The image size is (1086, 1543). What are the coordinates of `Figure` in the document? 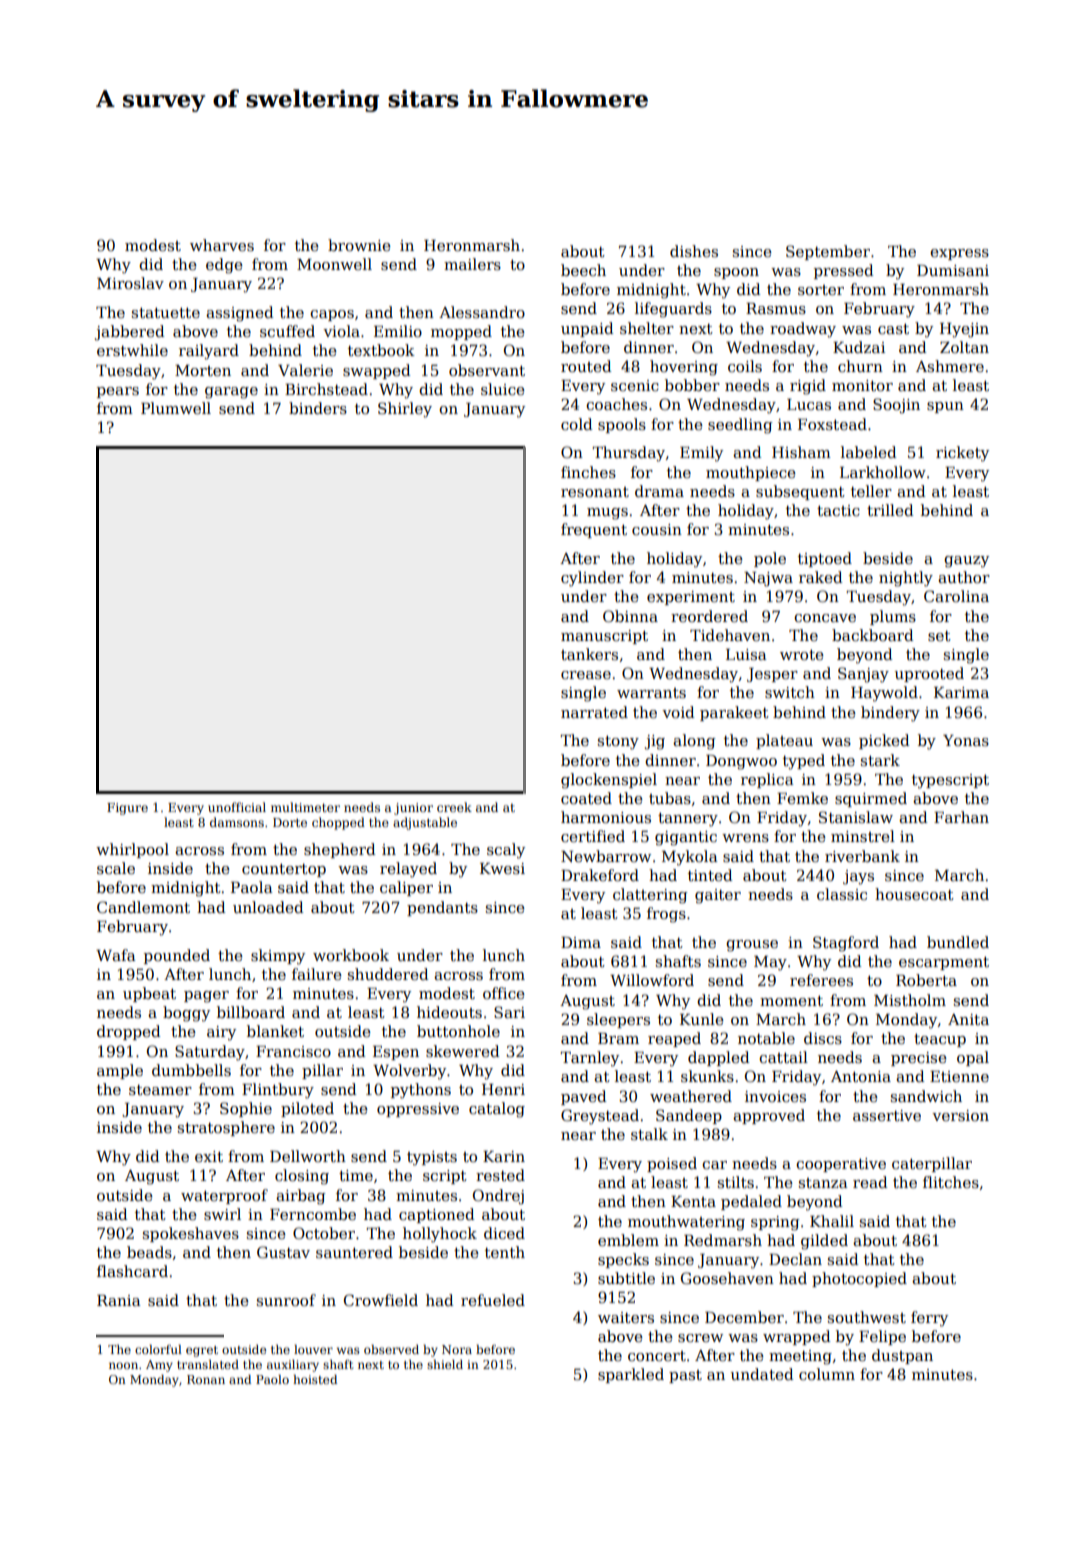 It's located at (127, 809).
